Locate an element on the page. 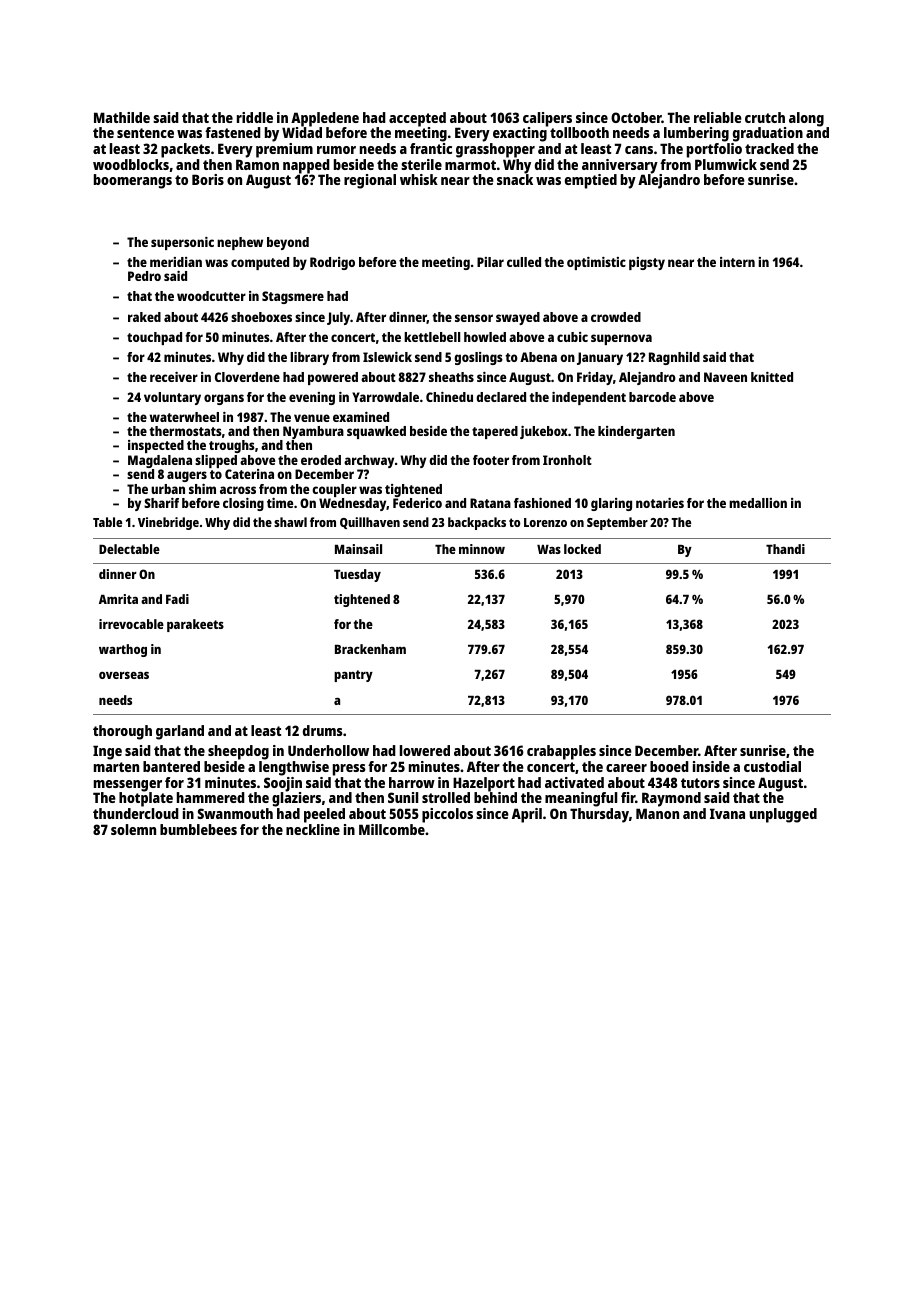 This image has width=924, height=1308. pigsty is located at coordinates (647, 263).
